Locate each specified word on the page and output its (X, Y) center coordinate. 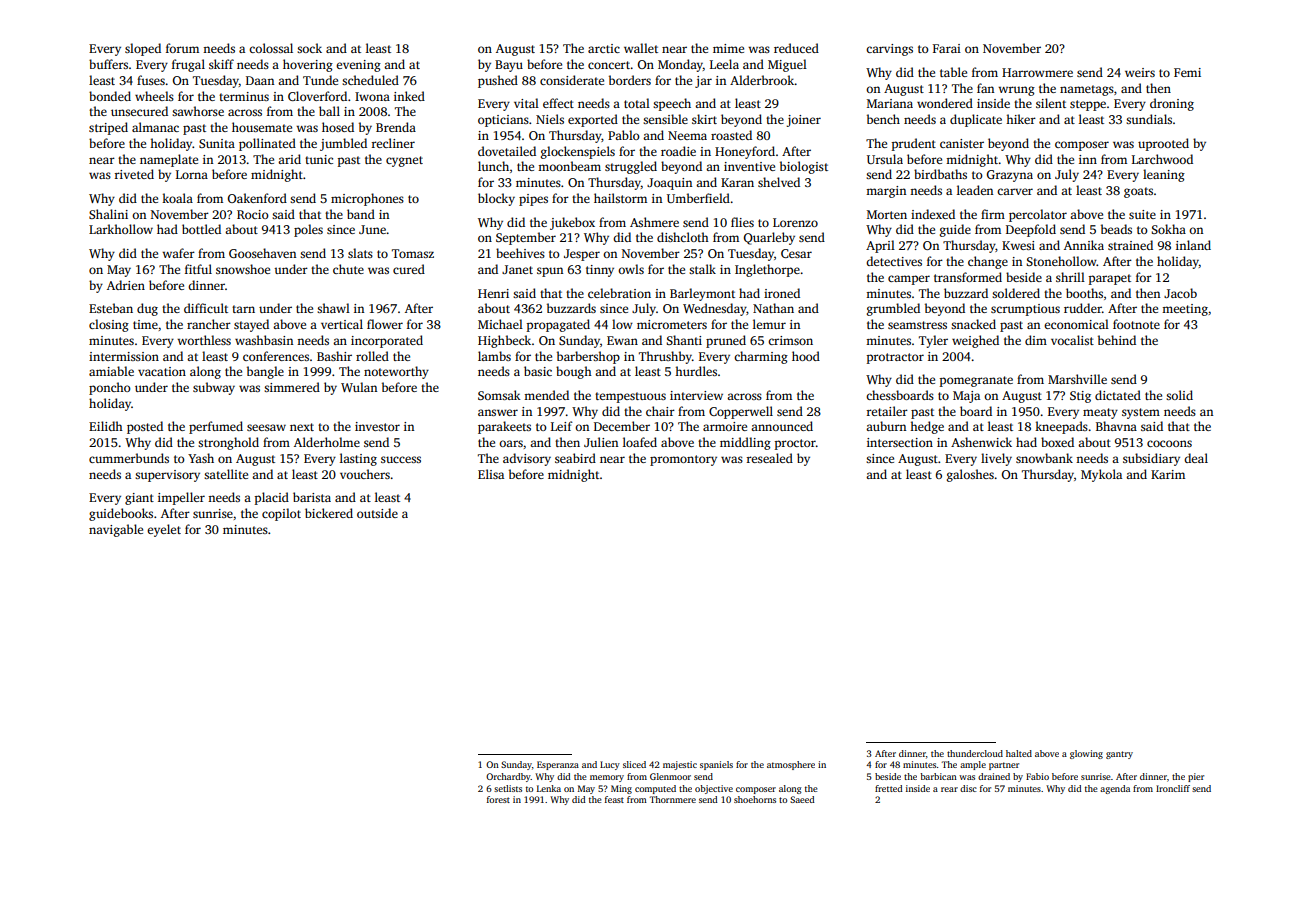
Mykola (1101, 475)
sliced (634, 764)
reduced (796, 48)
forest (498, 799)
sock (309, 48)
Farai (947, 48)
